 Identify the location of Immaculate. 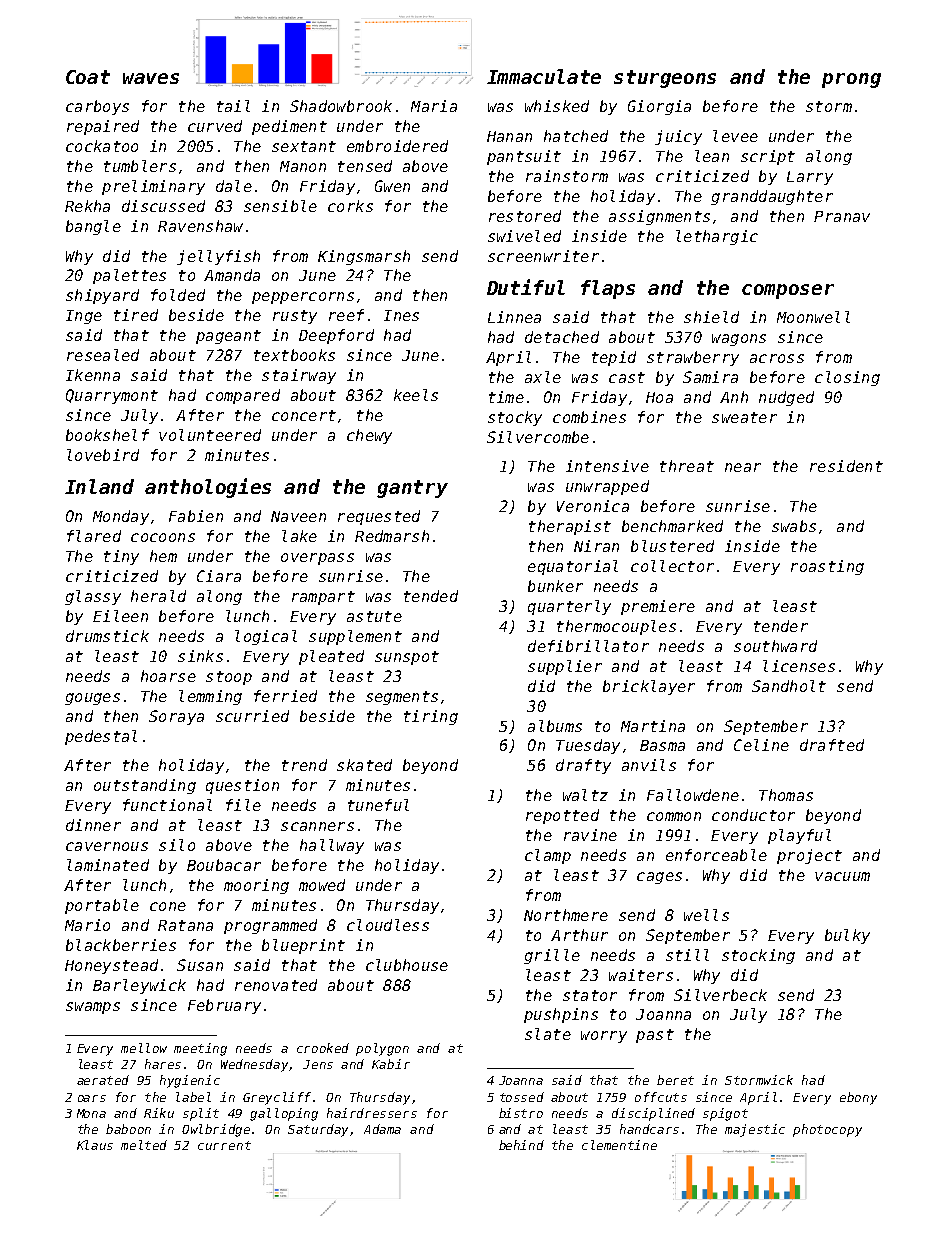
(544, 76).
